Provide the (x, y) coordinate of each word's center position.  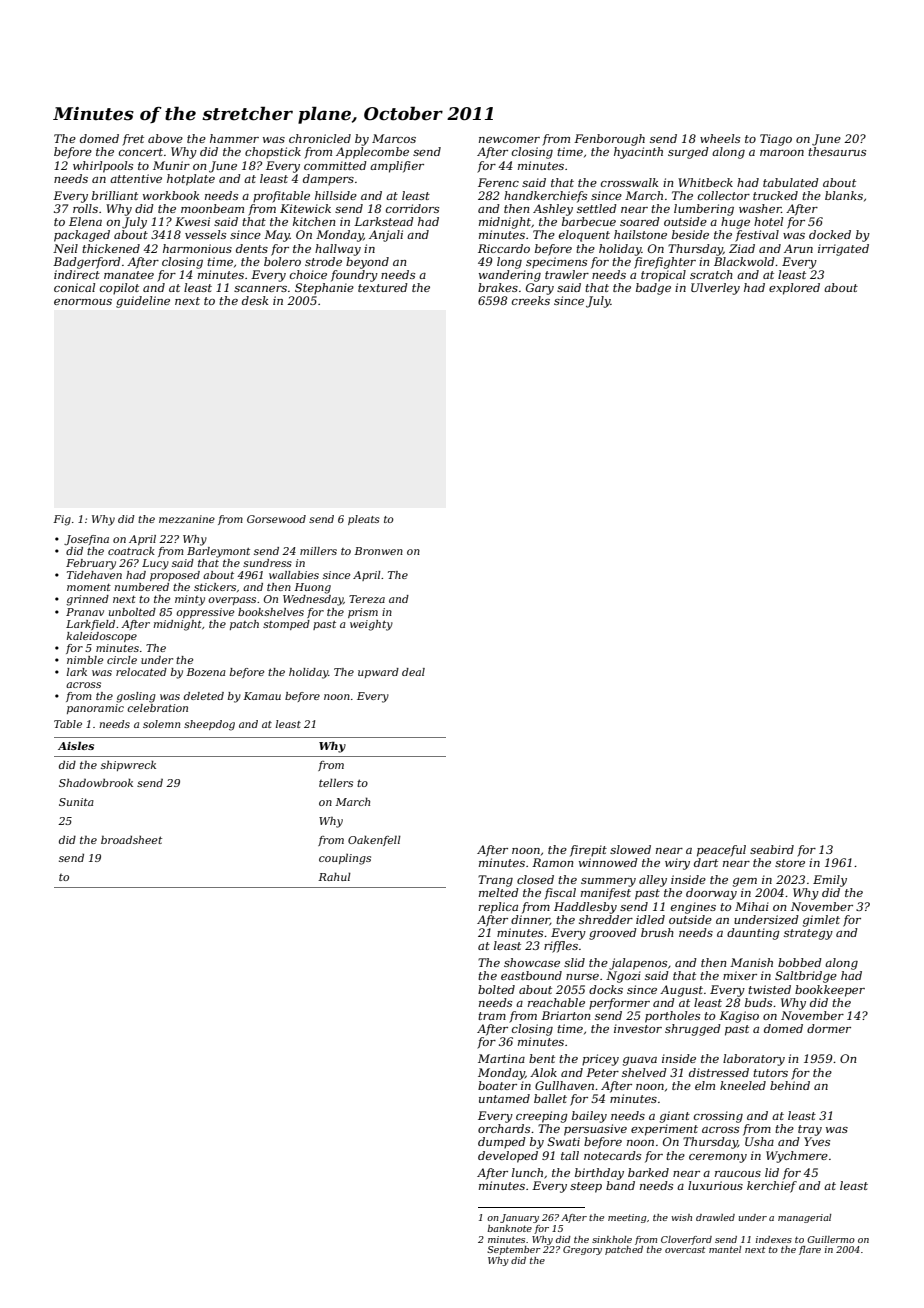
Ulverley (715, 289)
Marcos (394, 138)
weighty (371, 625)
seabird (772, 849)
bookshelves (271, 612)
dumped (502, 1143)
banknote (509, 1228)
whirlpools (103, 167)
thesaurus (837, 151)
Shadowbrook (96, 782)
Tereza (367, 599)
